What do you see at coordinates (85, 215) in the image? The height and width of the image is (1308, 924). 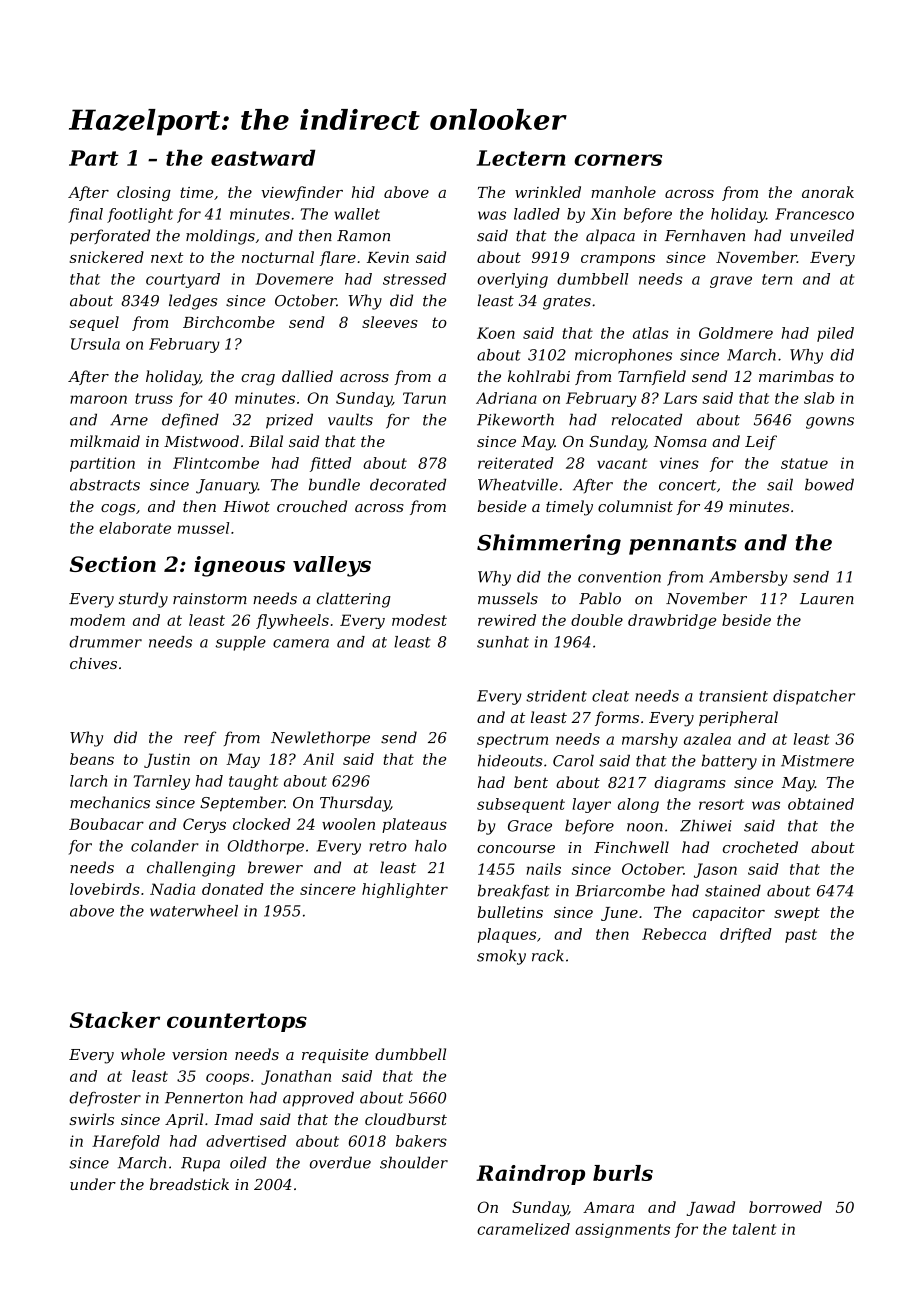 I see `final` at bounding box center [85, 215].
